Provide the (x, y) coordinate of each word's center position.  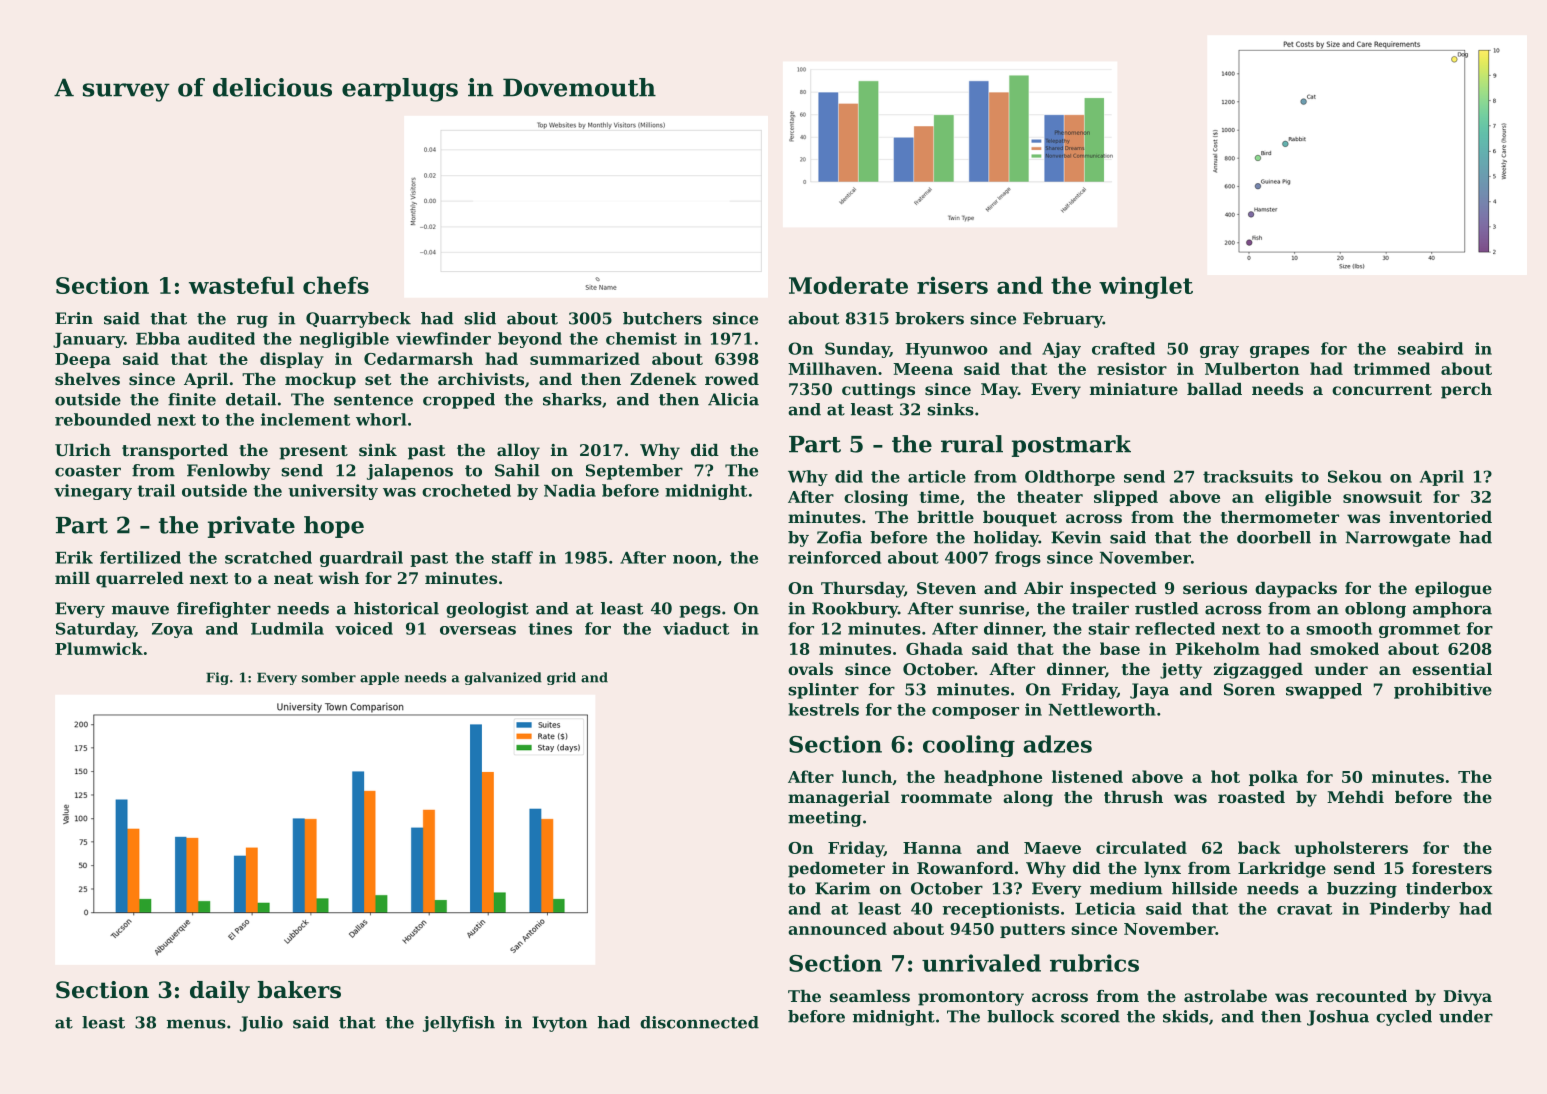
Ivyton (559, 1024)
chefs (336, 285)
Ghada (934, 648)
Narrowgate (1398, 539)
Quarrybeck (358, 320)
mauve (140, 610)
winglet (1146, 287)
